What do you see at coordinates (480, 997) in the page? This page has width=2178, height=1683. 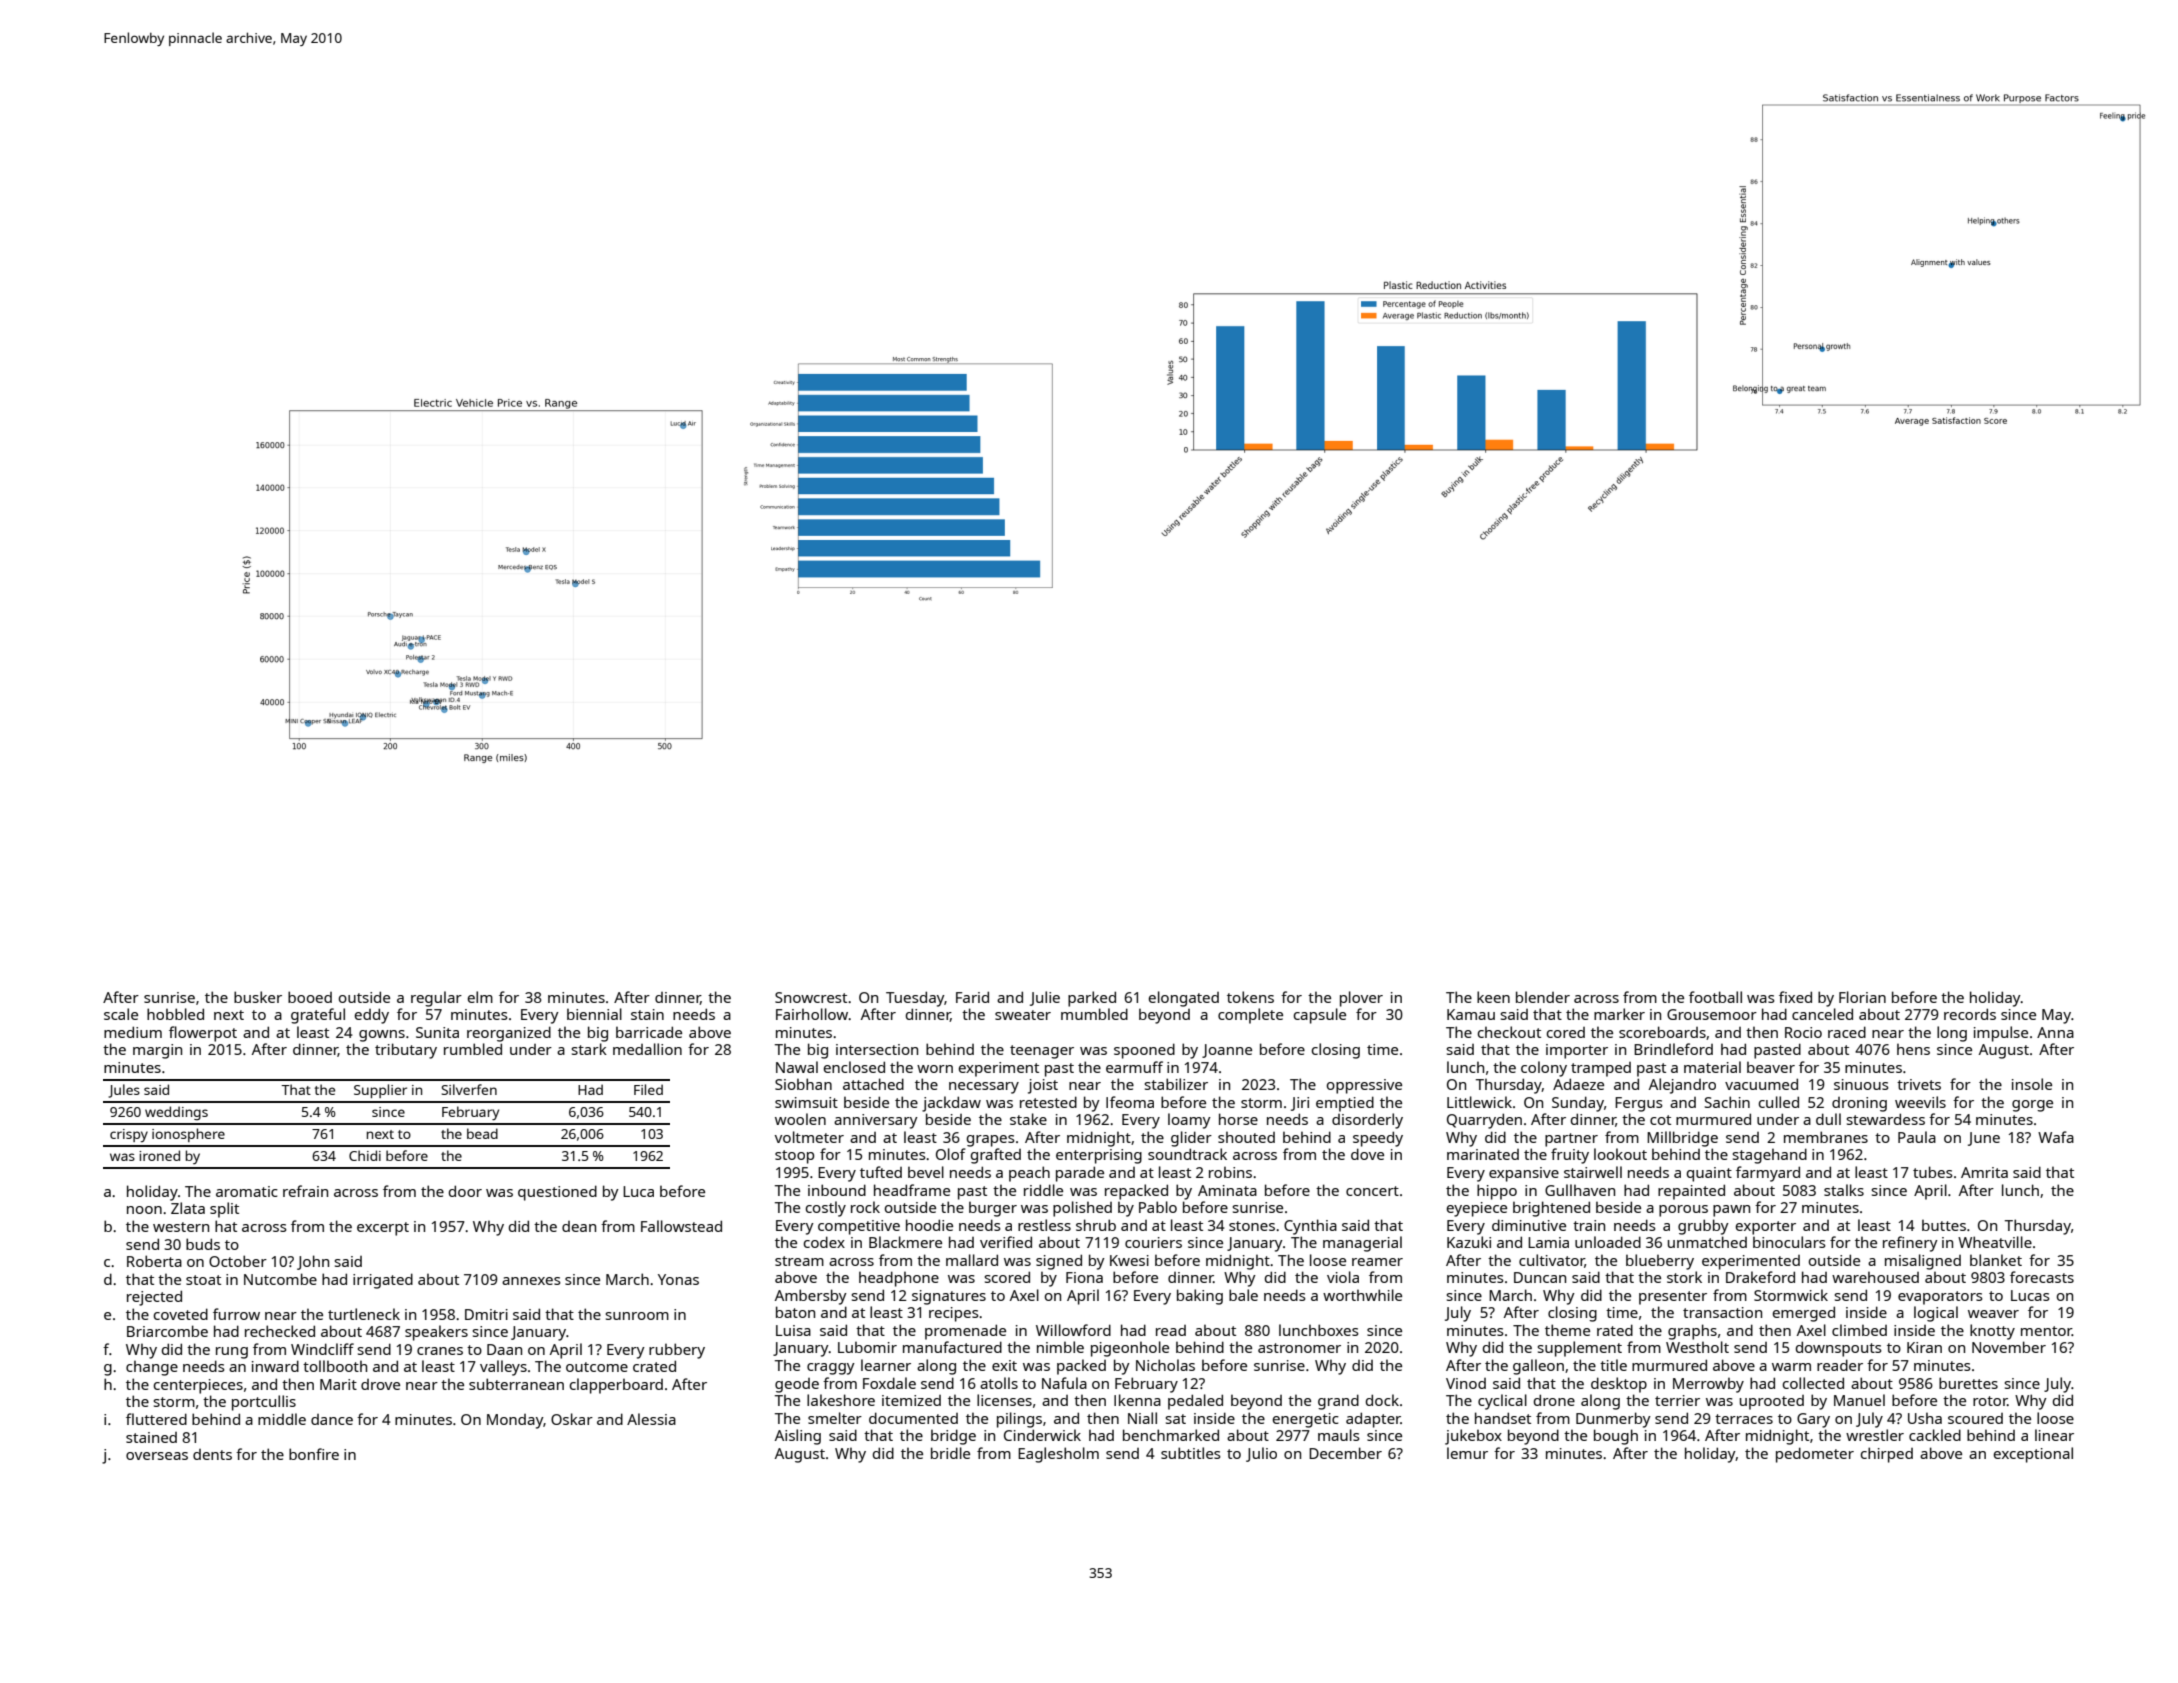 I see `elm` at bounding box center [480, 997].
